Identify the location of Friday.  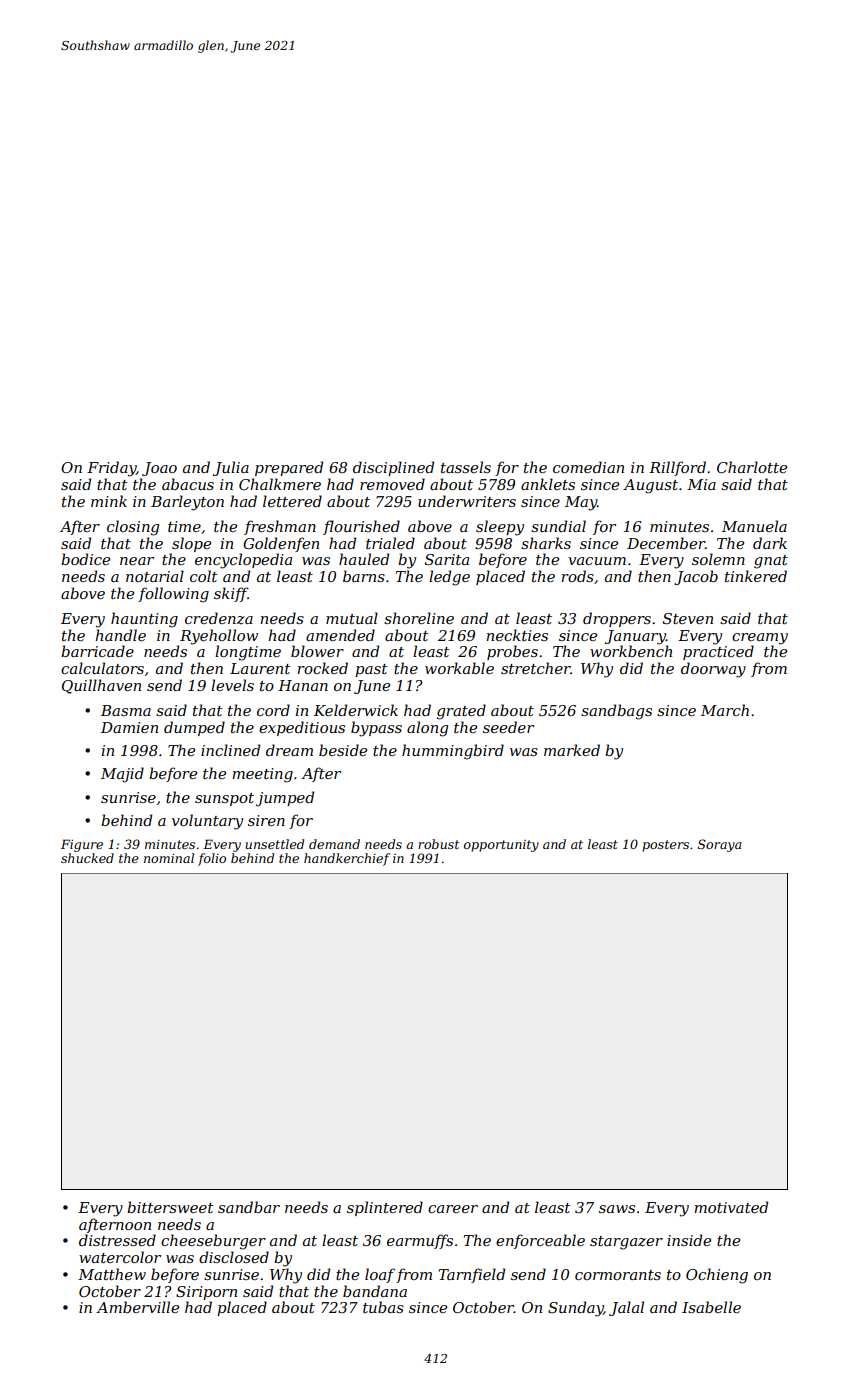
(111, 469).
